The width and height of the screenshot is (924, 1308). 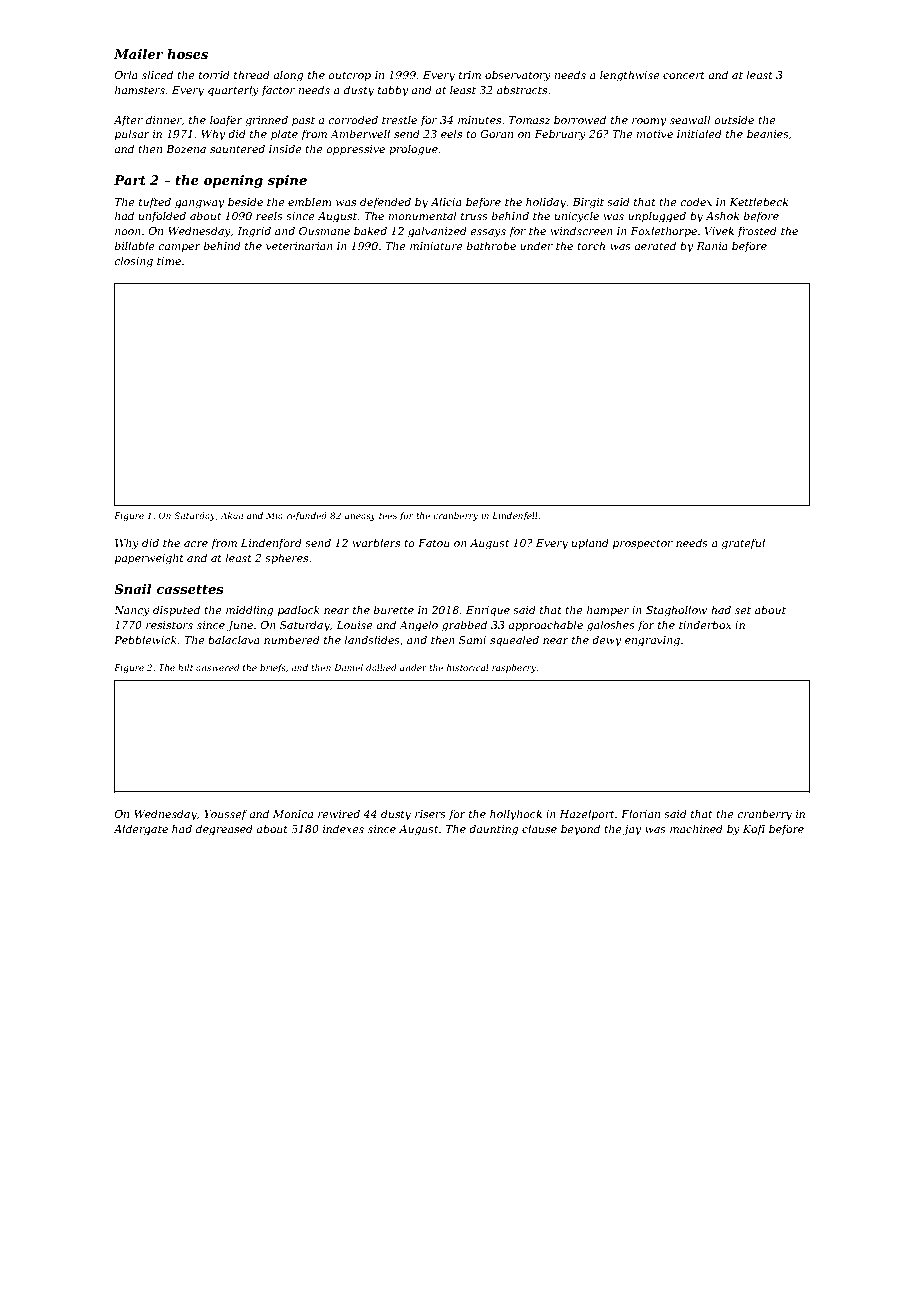 What do you see at coordinates (273, 668) in the screenshot?
I see `briefs` at bounding box center [273, 668].
